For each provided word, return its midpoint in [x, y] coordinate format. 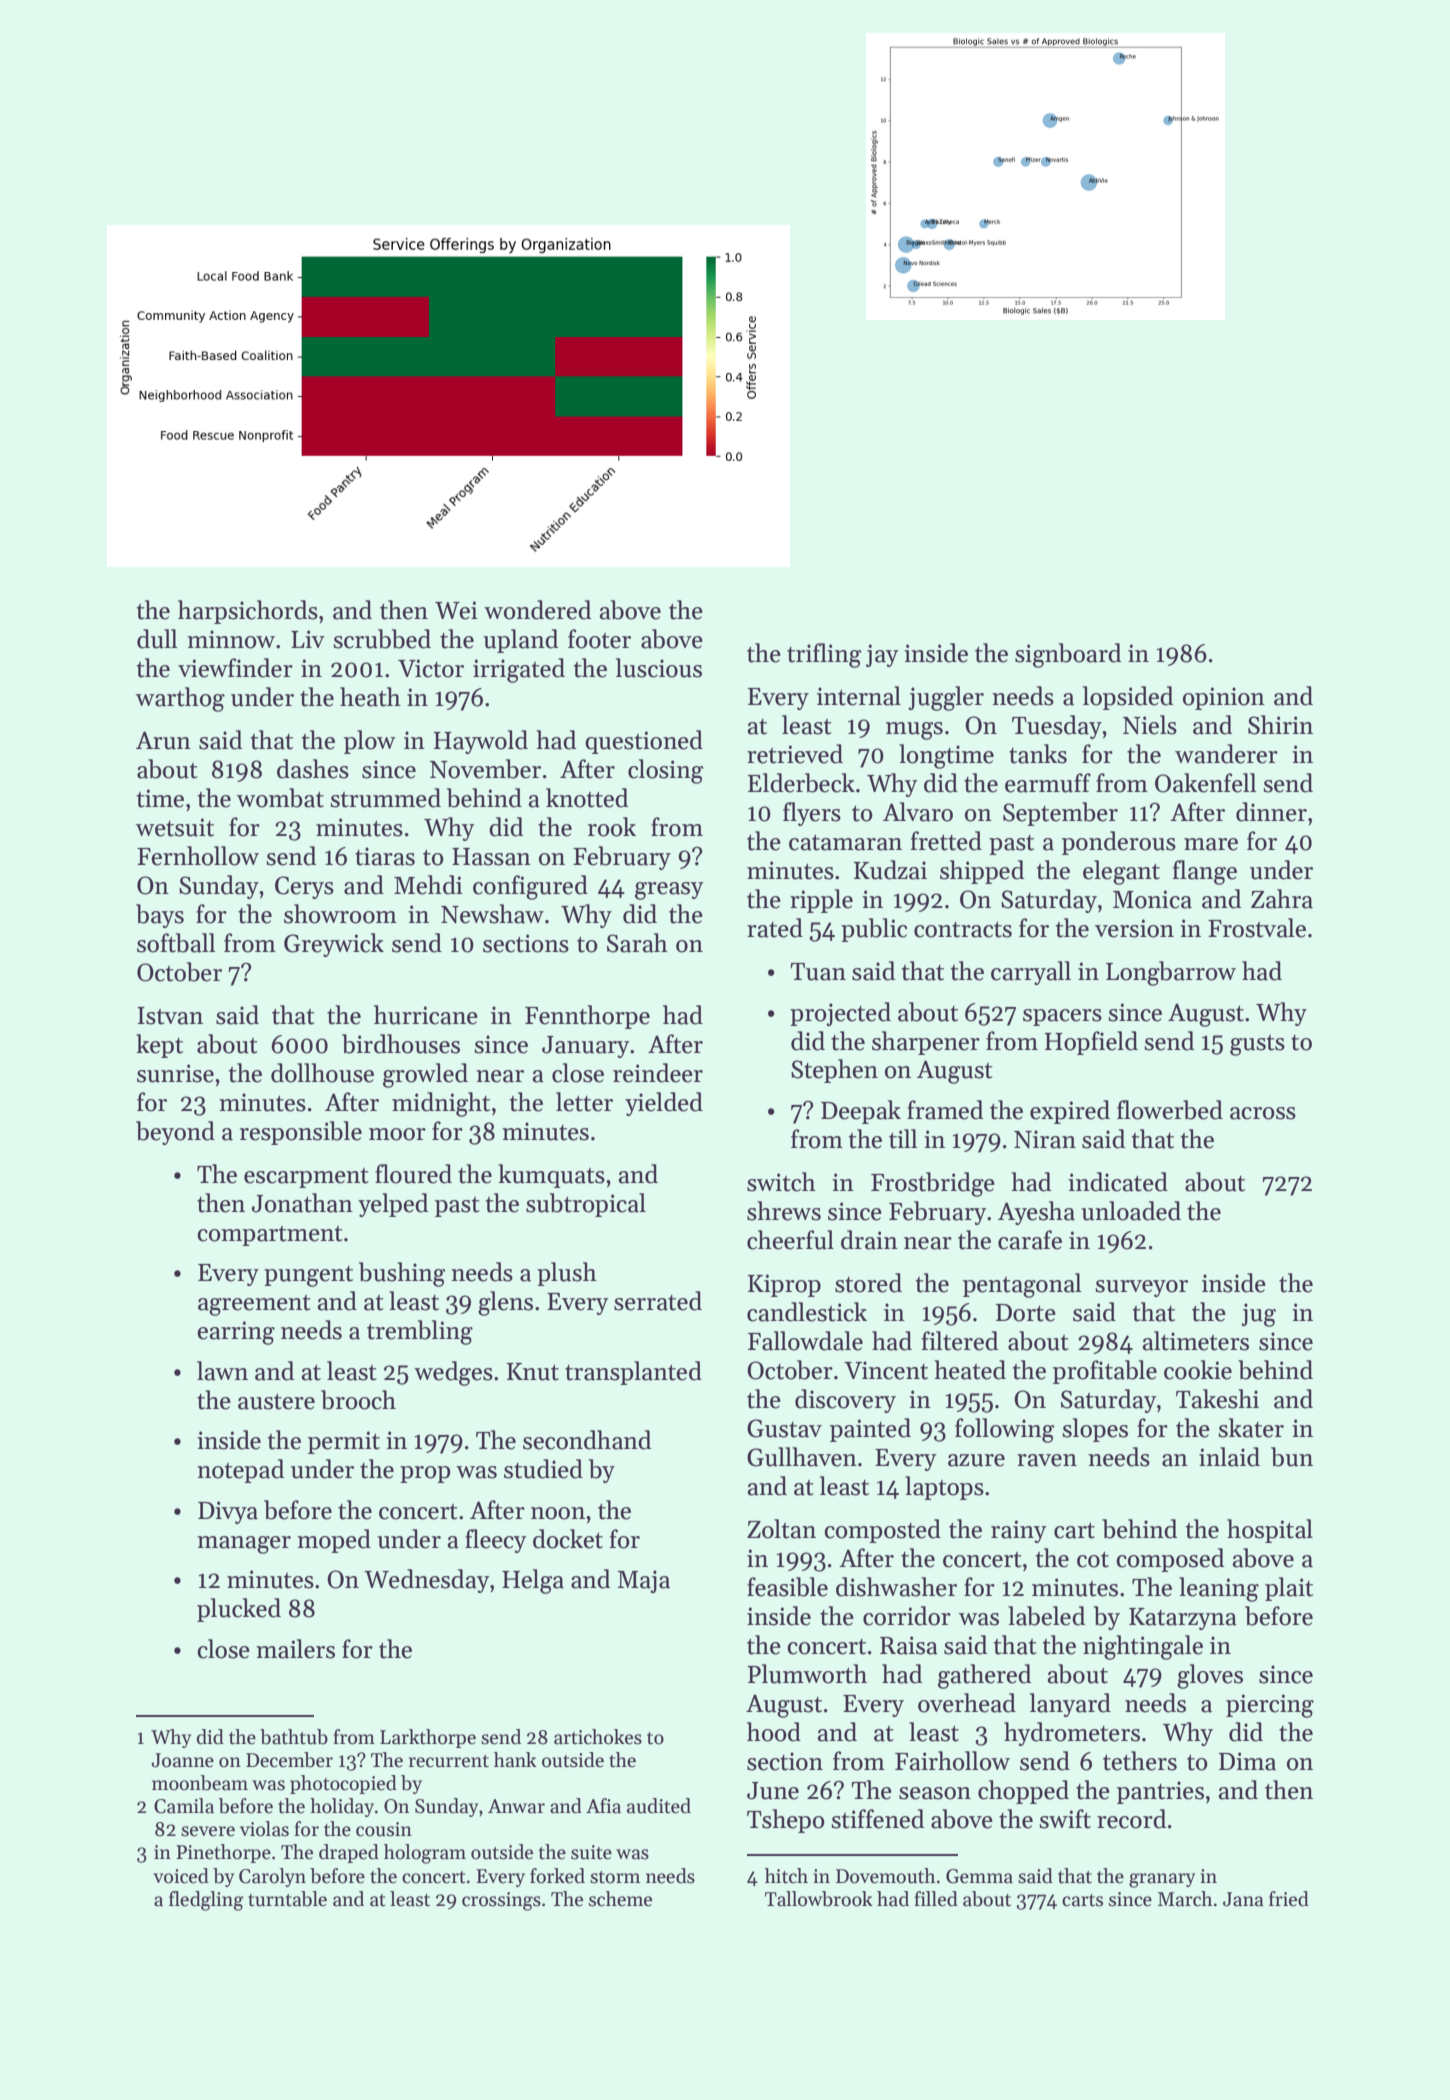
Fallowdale [805, 1341]
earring [236, 1333]
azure [976, 1460]
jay [882, 655]
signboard [1068, 655]
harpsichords [248, 612]
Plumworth [807, 1674]
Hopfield [1091, 1043]
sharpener [926, 1043]
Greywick [334, 945]
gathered [984, 1676]
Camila [184, 1806]
